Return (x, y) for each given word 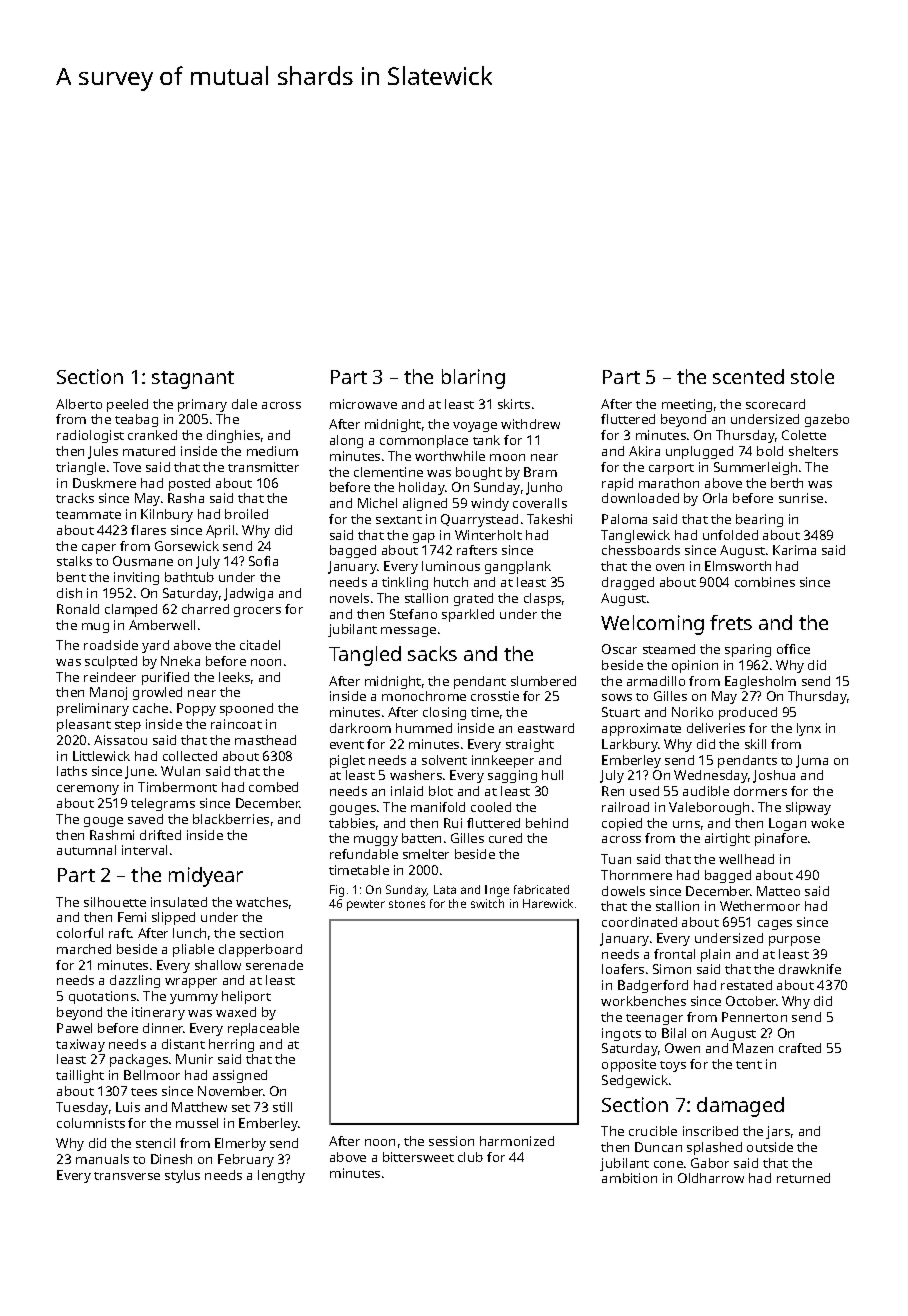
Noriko (692, 712)
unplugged (699, 452)
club (470, 1157)
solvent (444, 760)
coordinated (639, 922)
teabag (136, 420)
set (241, 1108)
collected (190, 756)
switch (487, 903)
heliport (246, 997)
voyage (475, 427)
